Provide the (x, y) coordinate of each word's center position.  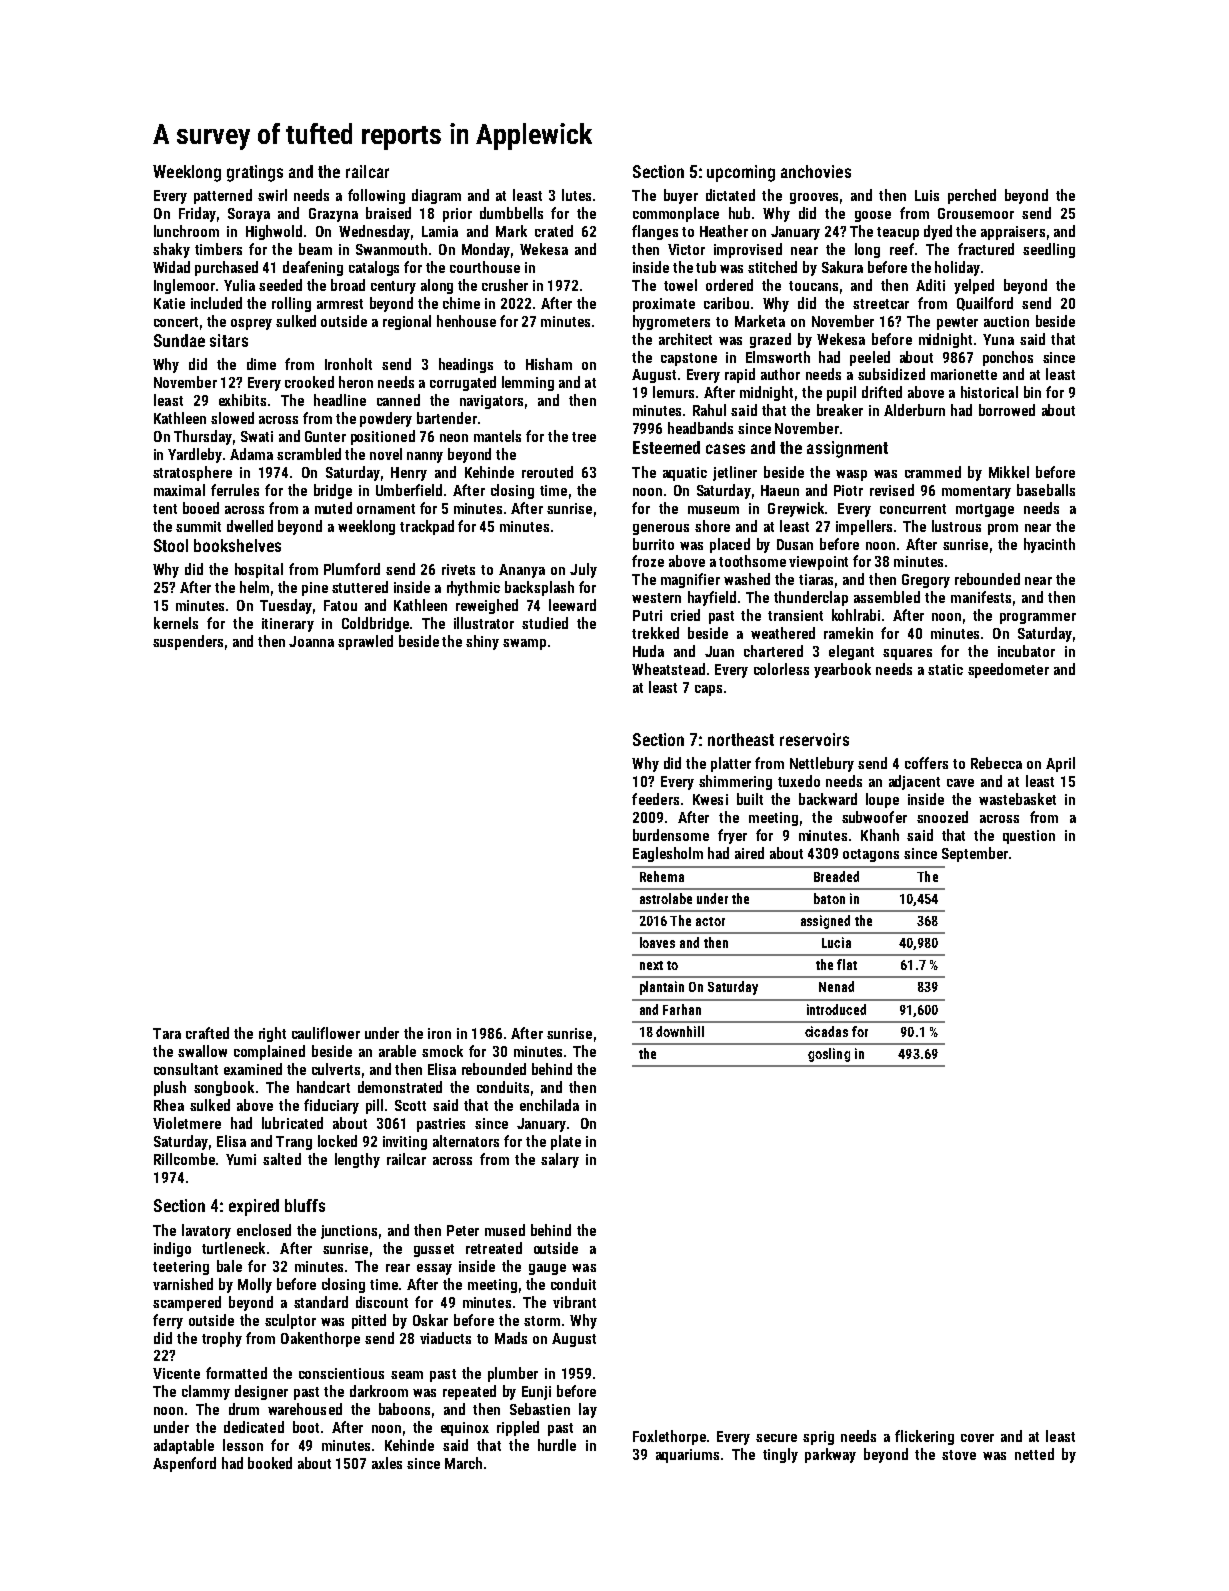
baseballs (1046, 490)
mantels (497, 436)
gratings (255, 173)
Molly (255, 1285)
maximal (179, 490)
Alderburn (914, 410)
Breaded (836, 876)
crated (554, 231)
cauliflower (326, 1033)
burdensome (671, 835)
